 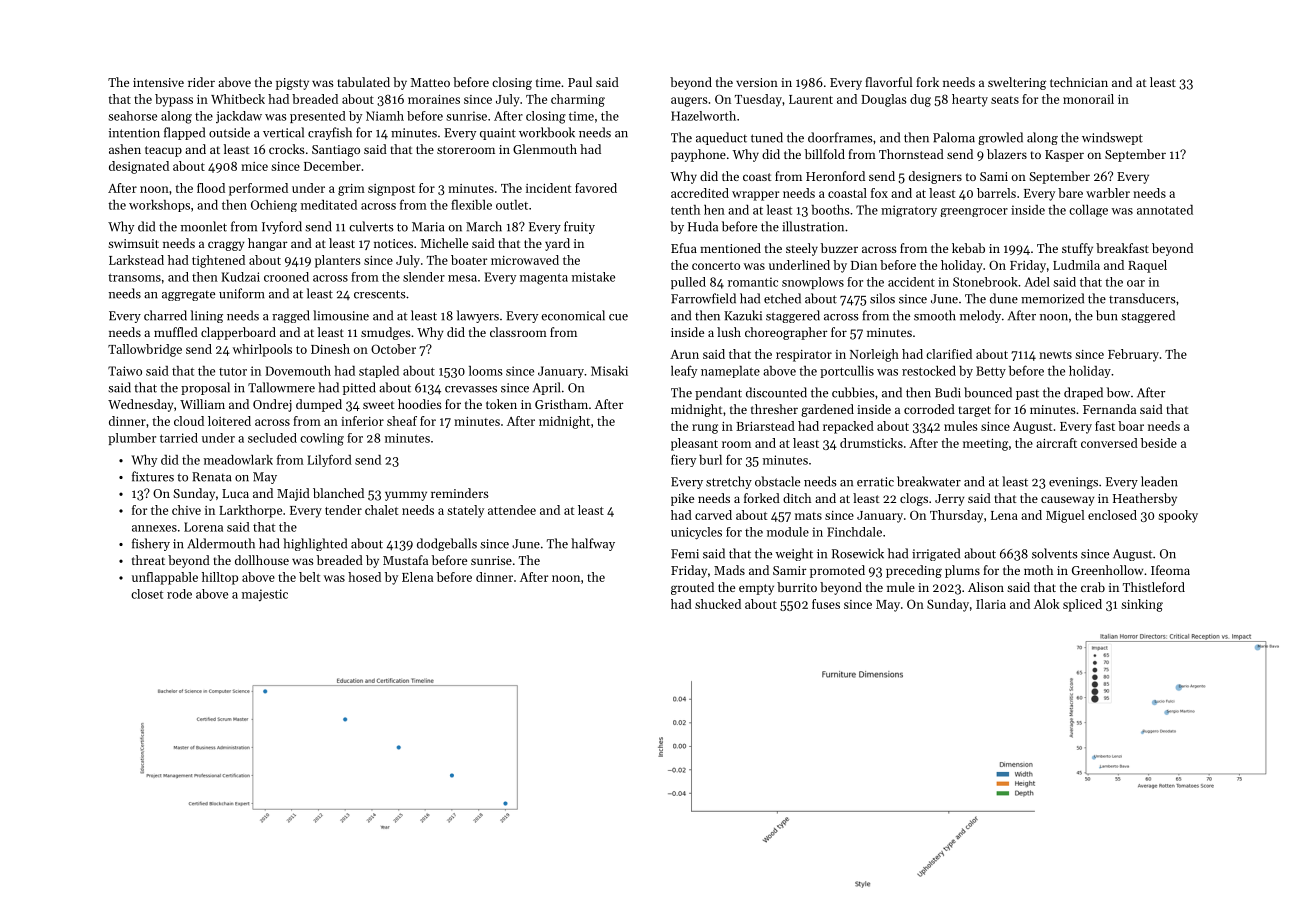 What do you see at coordinates (424, 277) in the screenshot?
I see `slender` at bounding box center [424, 277].
